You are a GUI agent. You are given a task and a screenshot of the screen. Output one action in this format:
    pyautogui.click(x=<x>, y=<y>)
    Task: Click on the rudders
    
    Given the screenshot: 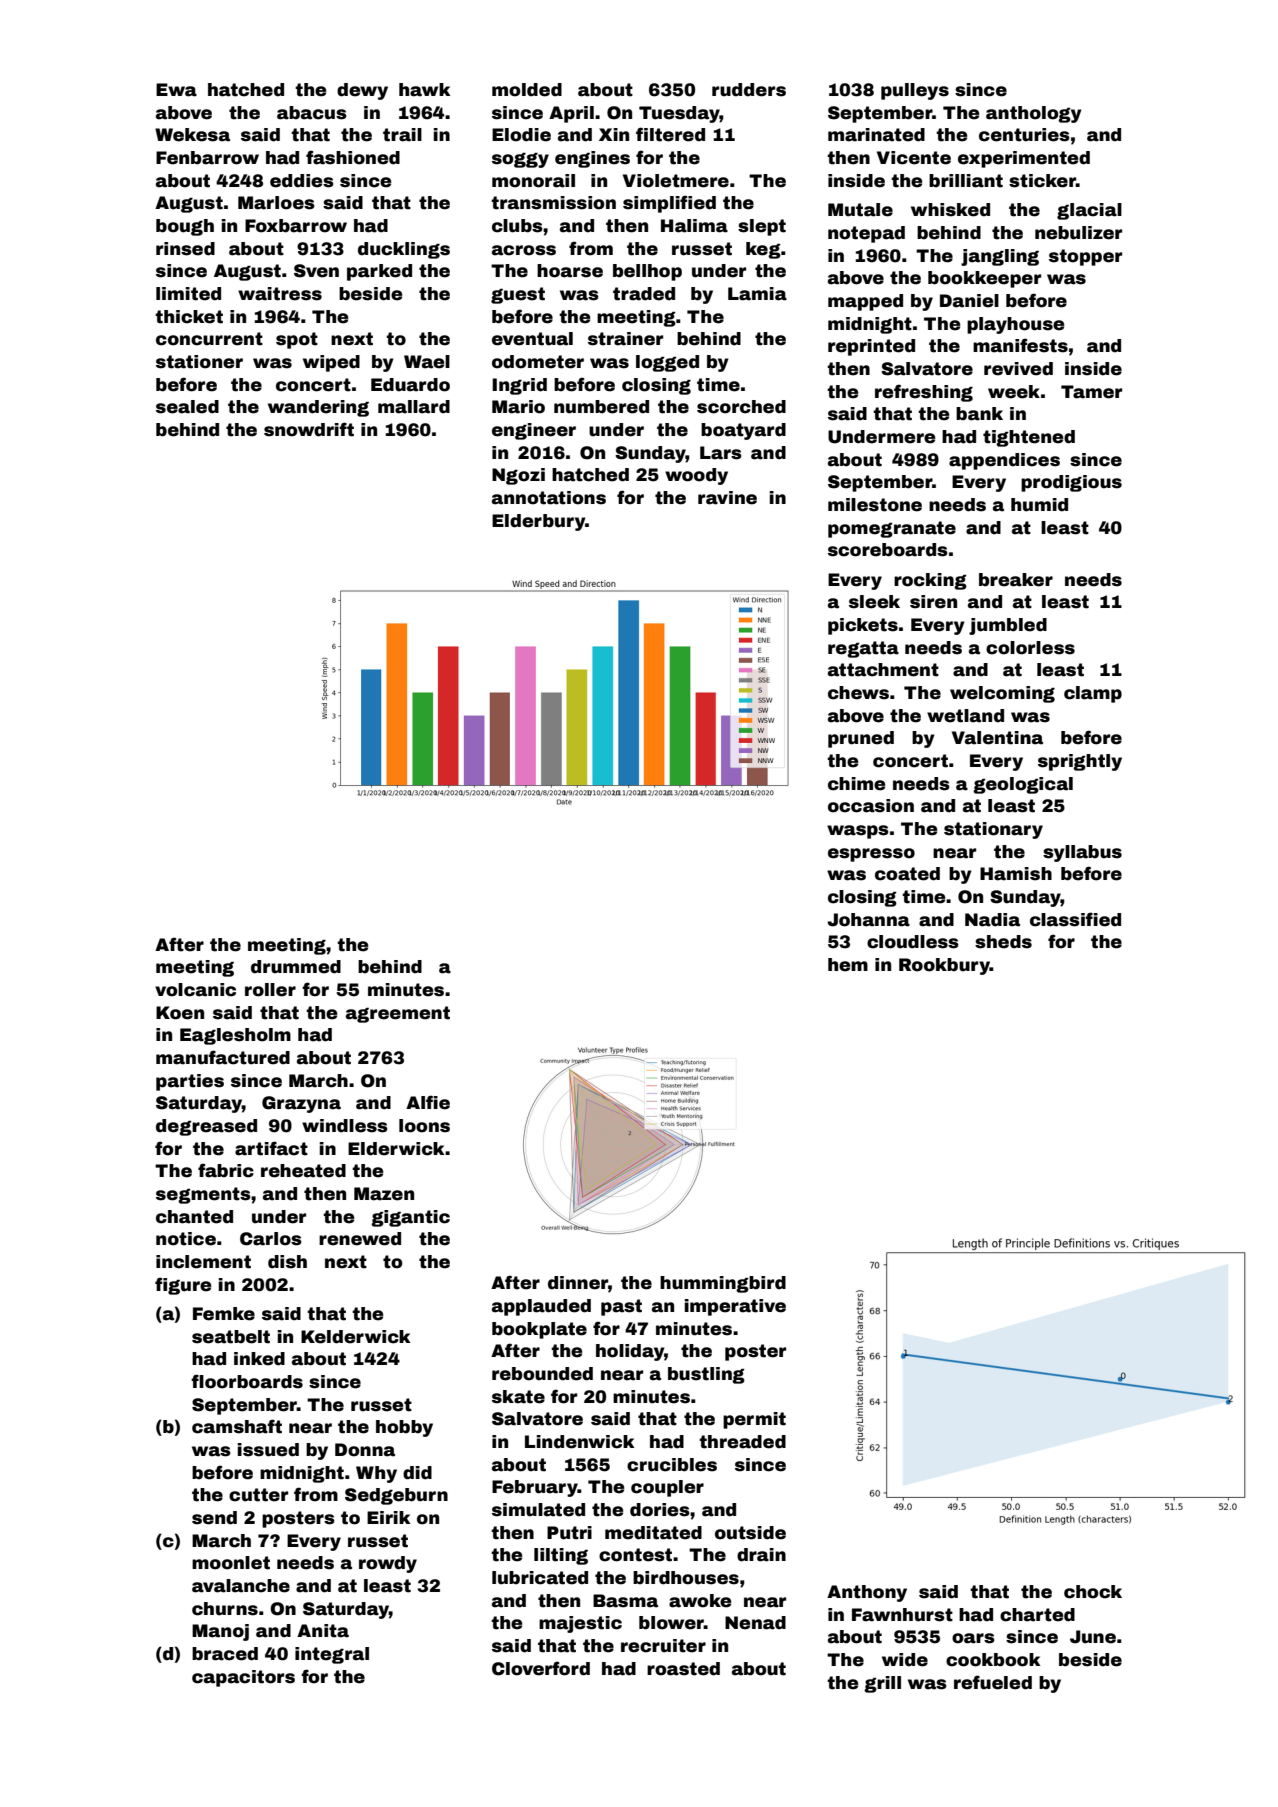 What is the action you would take?
    pyautogui.click(x=749, y=90)
